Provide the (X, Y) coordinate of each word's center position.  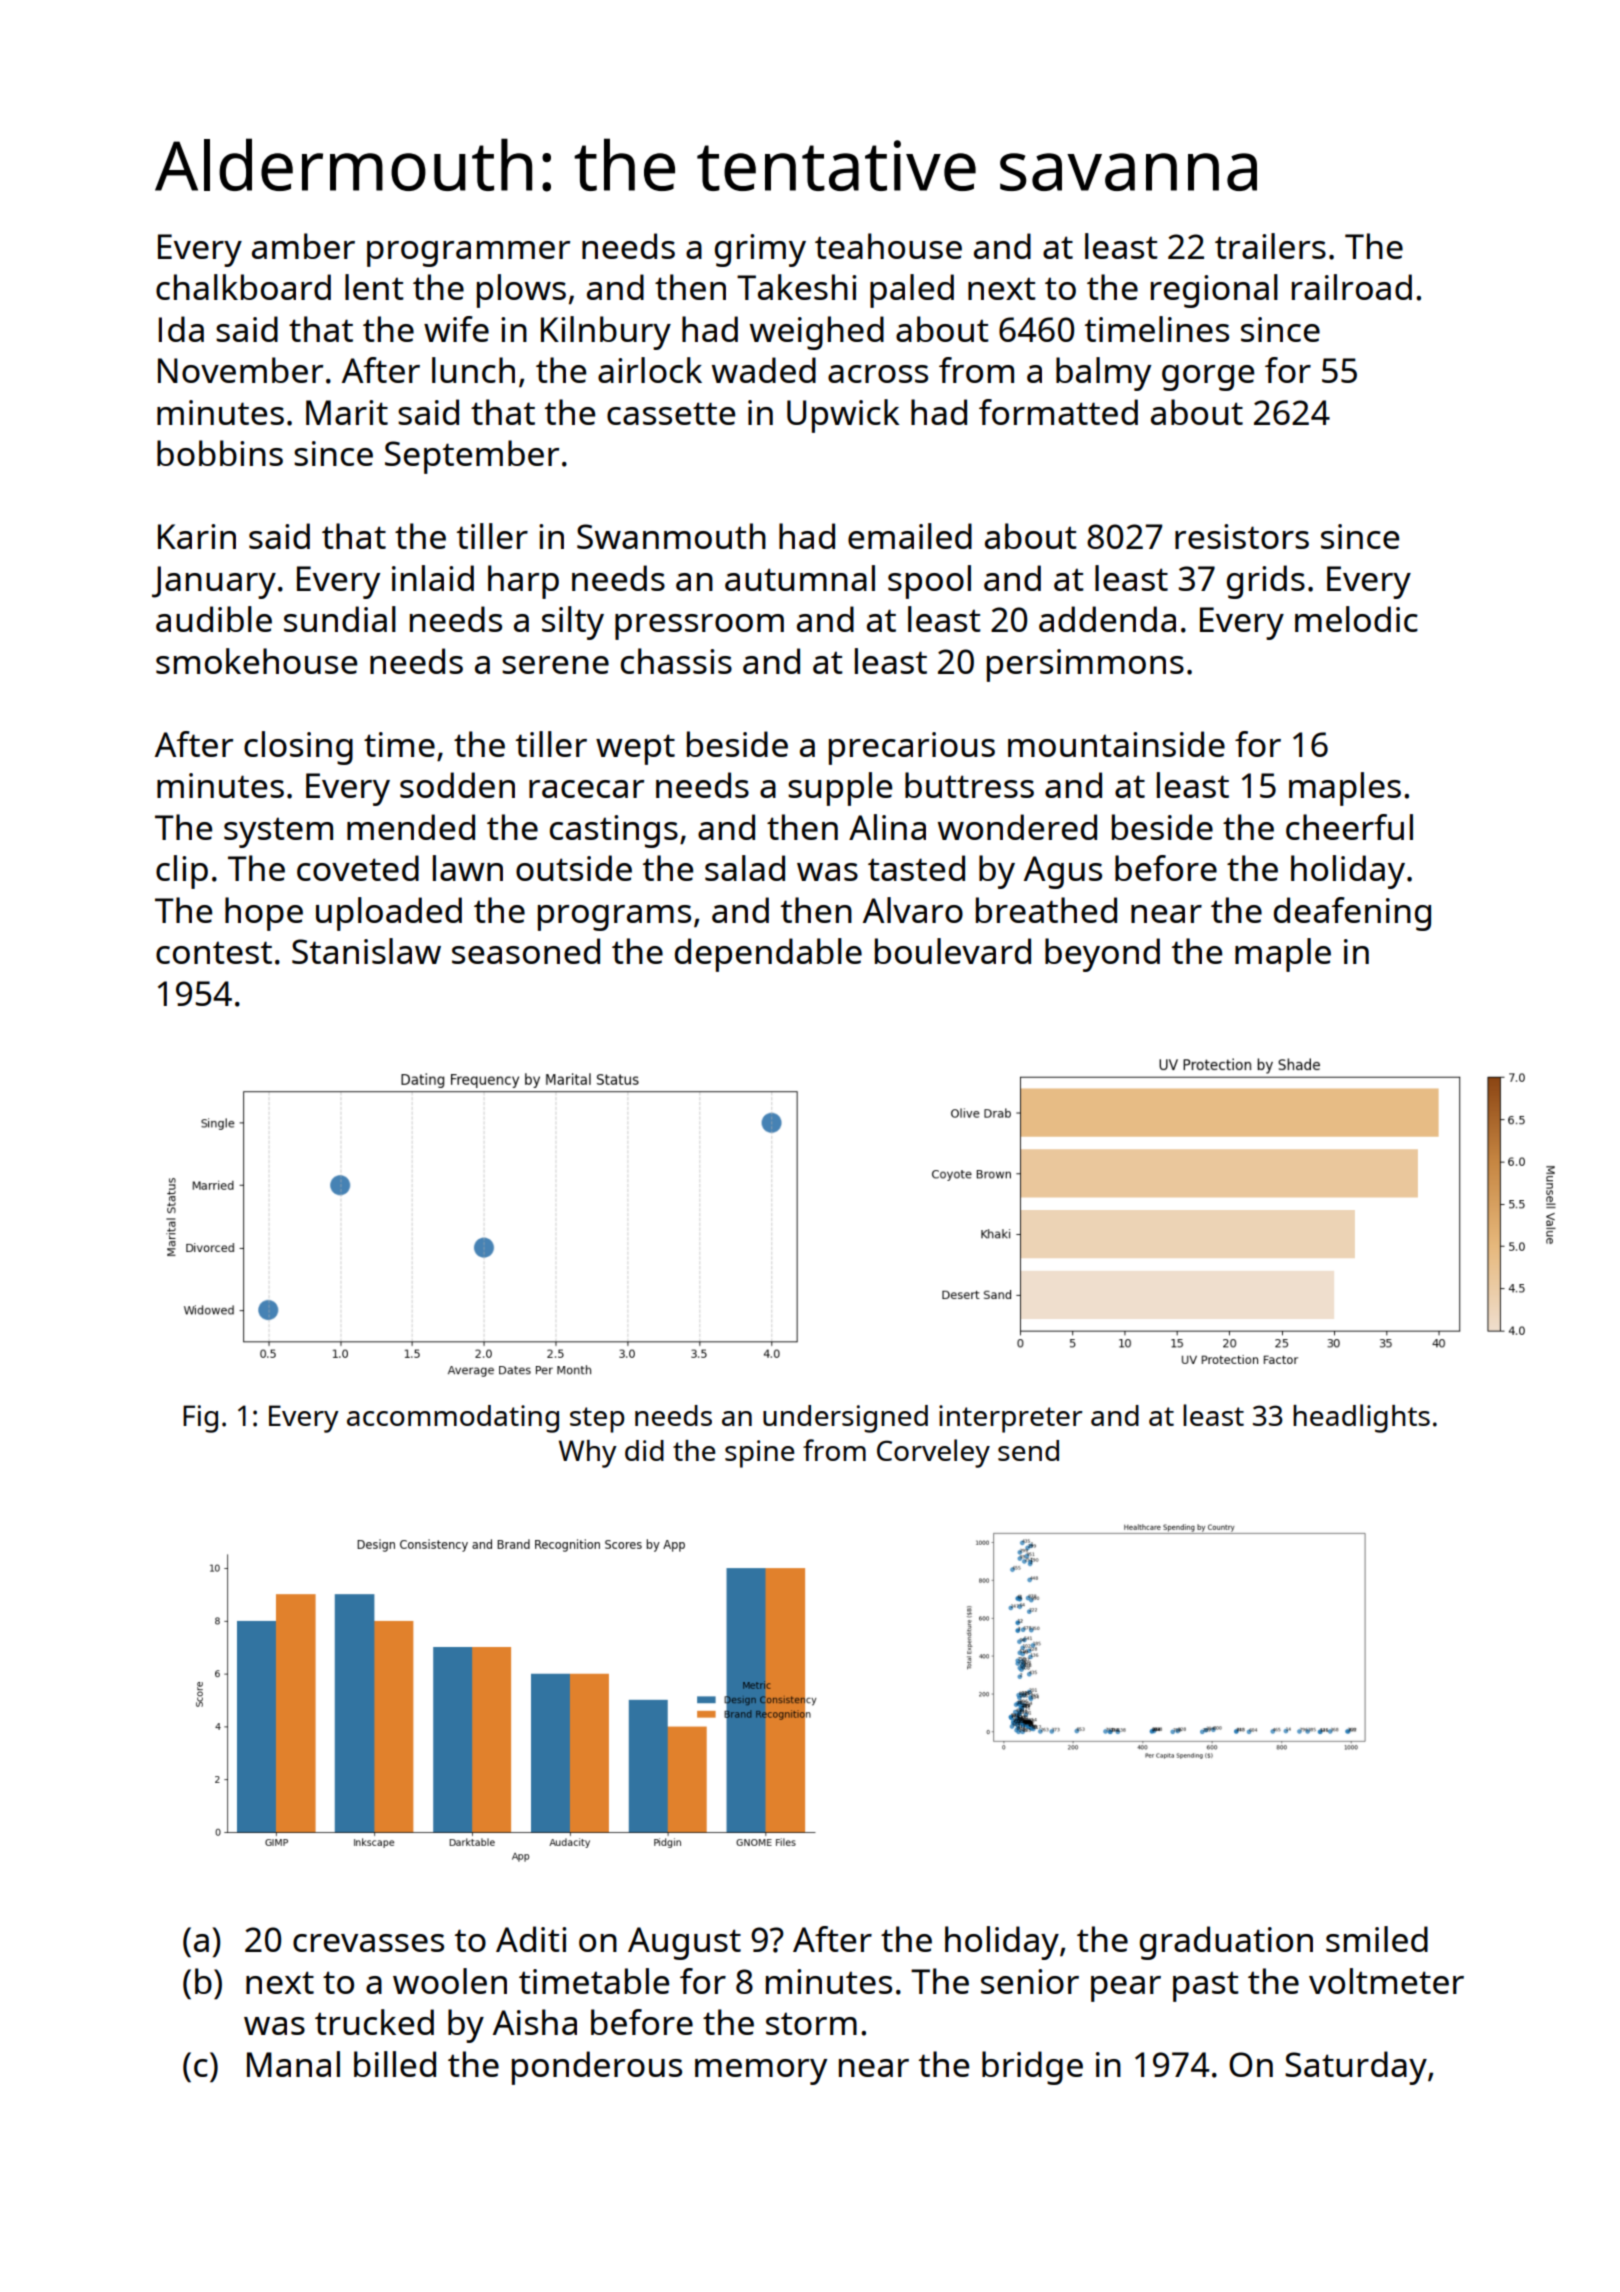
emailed (910, 536)
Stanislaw (366, 951)
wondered (1017, 827)
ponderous (597, 2068)
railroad (1352, 287)
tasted (916, 868)
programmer (468, 254)
